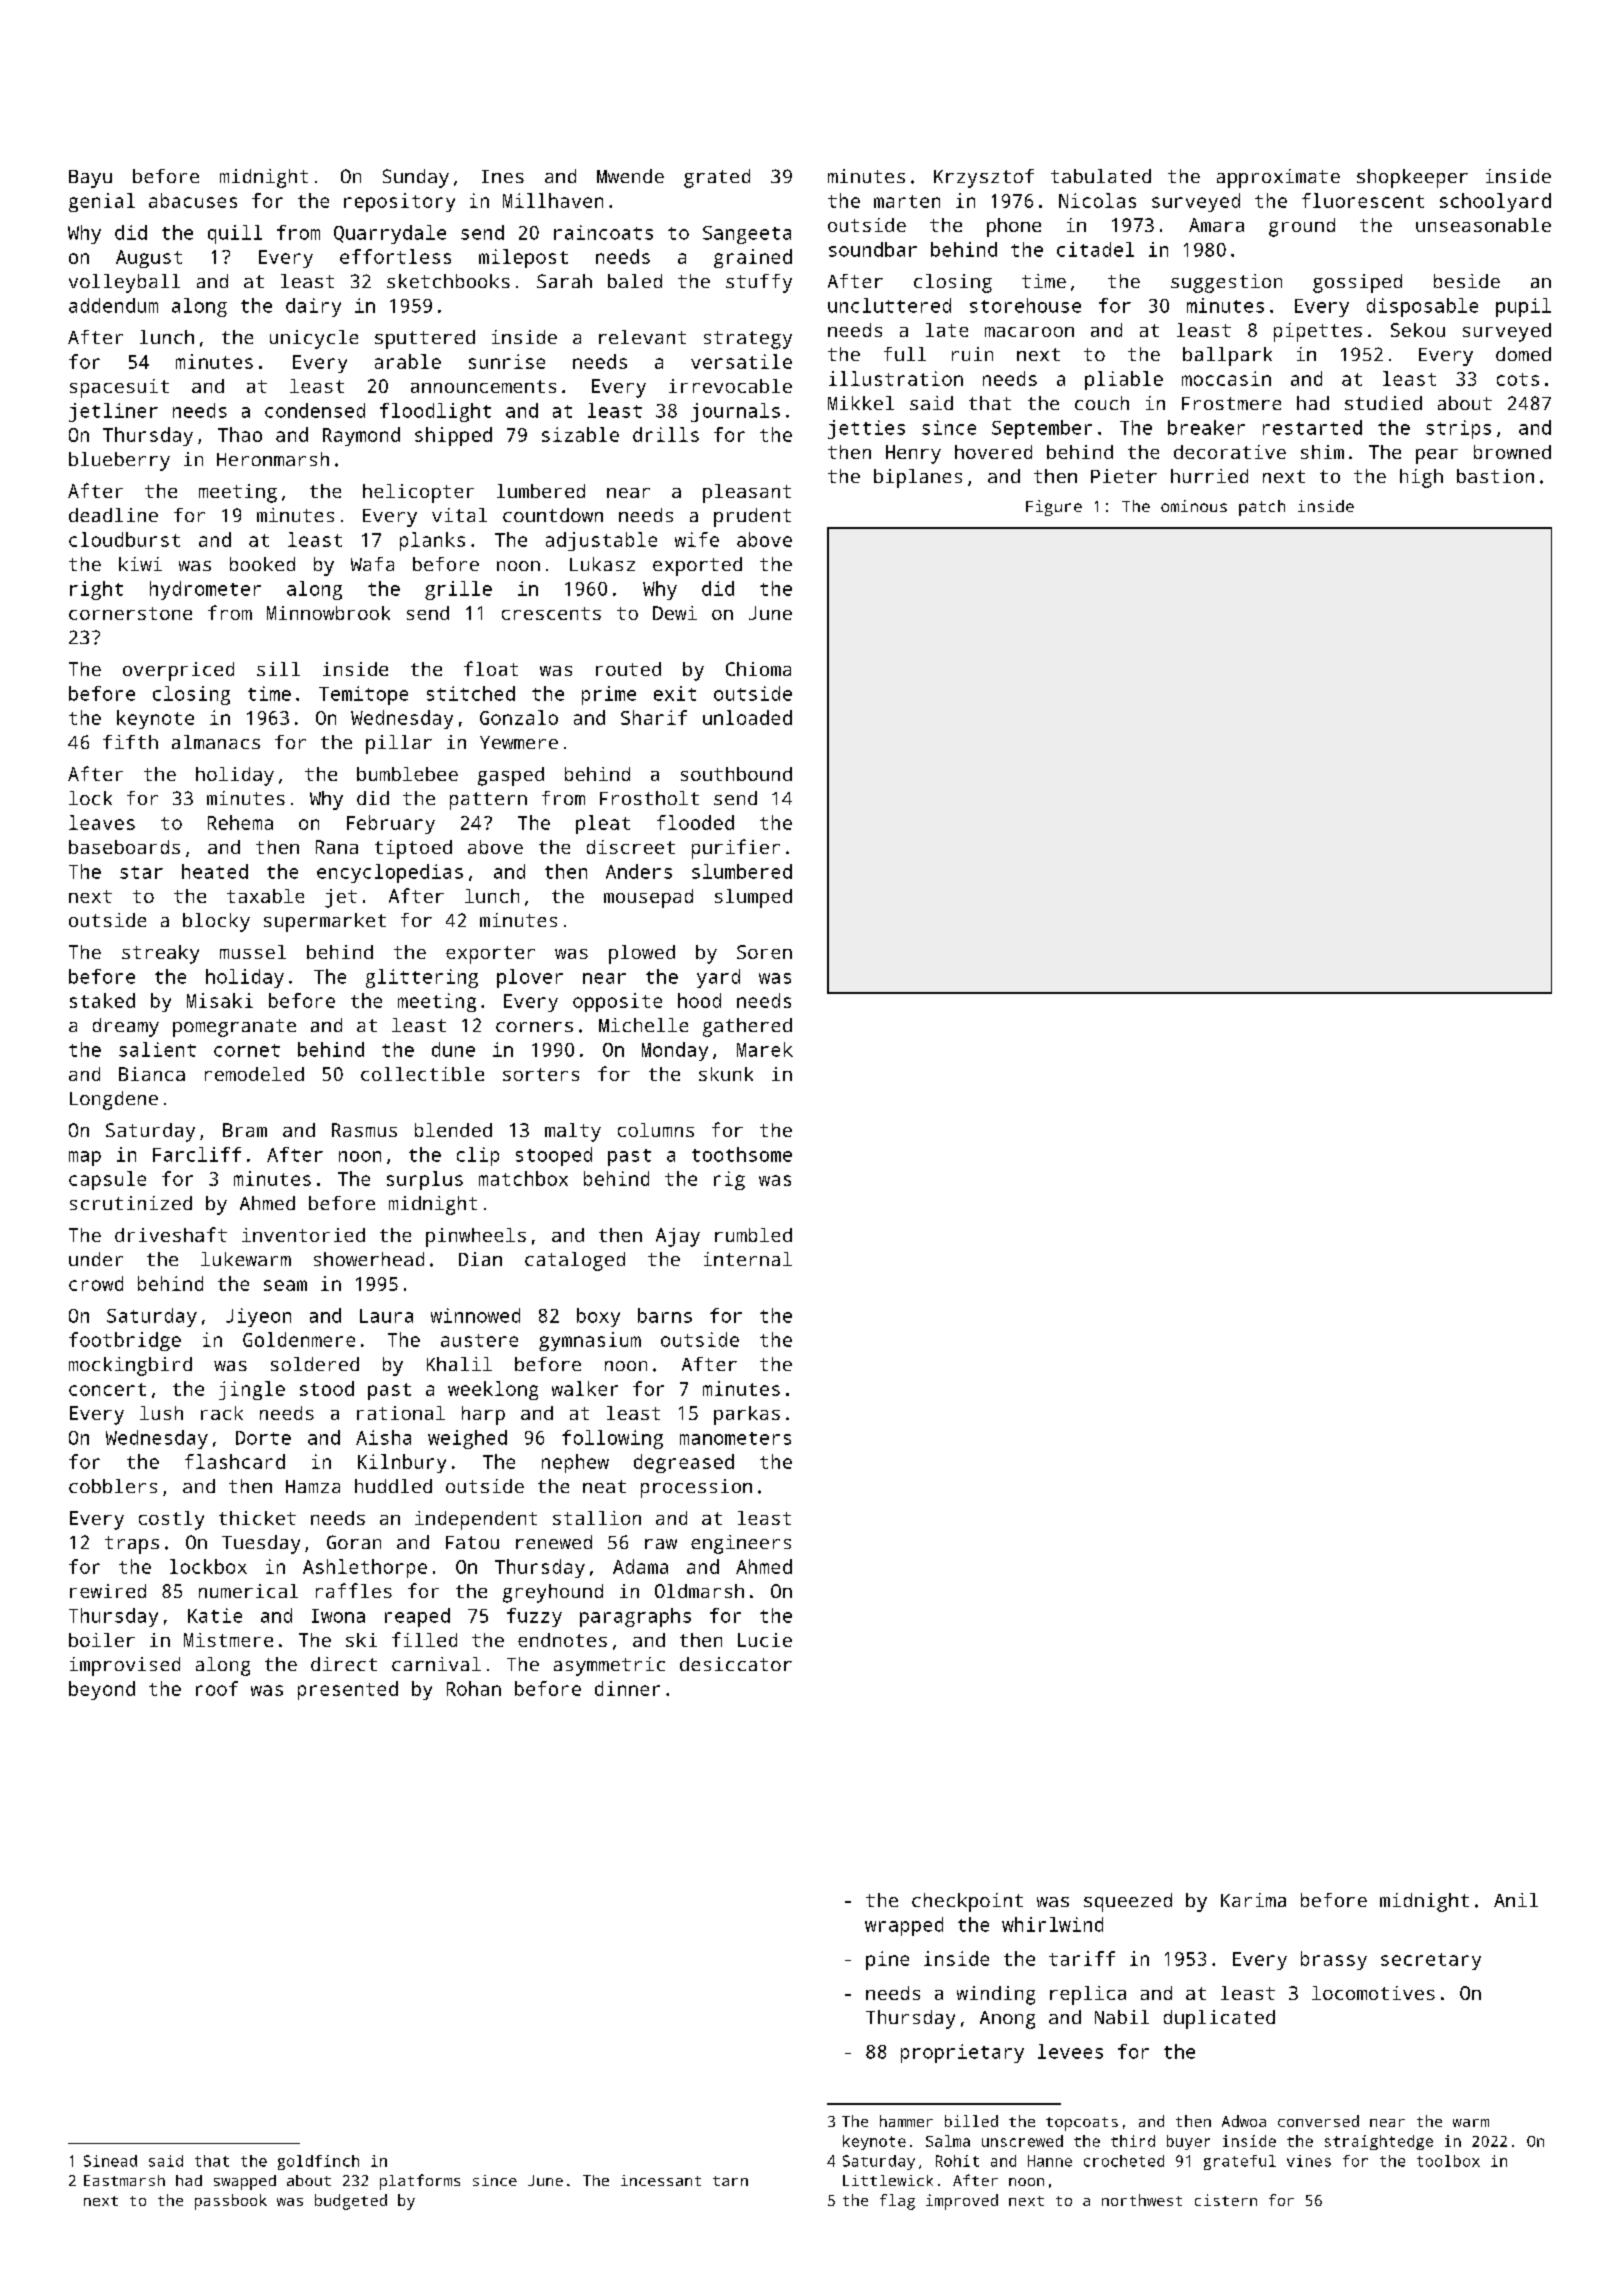  Describe the element at coordinates (1262, 508) in the screenshot. I see `patch` at that location.
